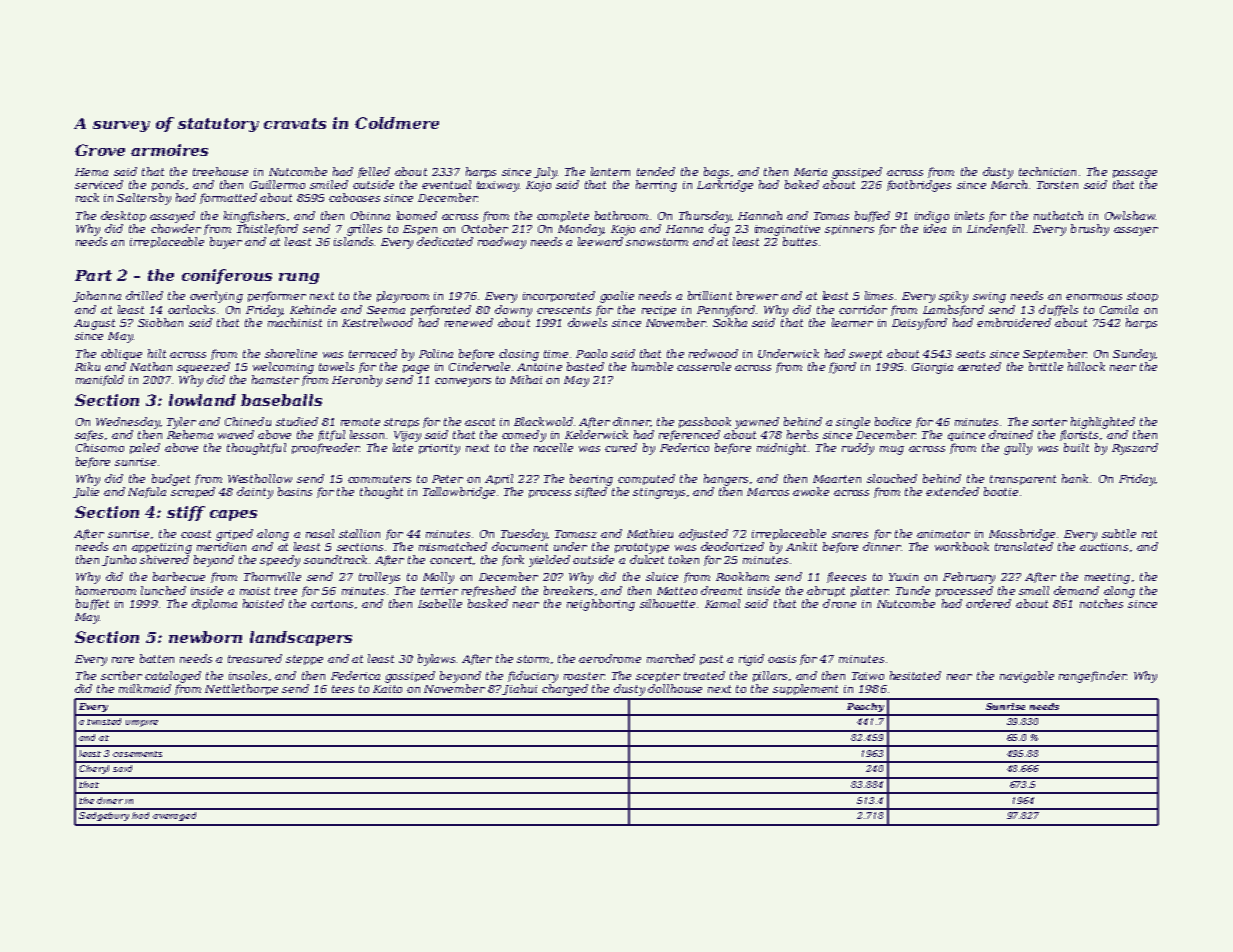  What do you see at coordinates (1075, 478) in the image?
I see `hank` at bounding box center [1075, 478].
